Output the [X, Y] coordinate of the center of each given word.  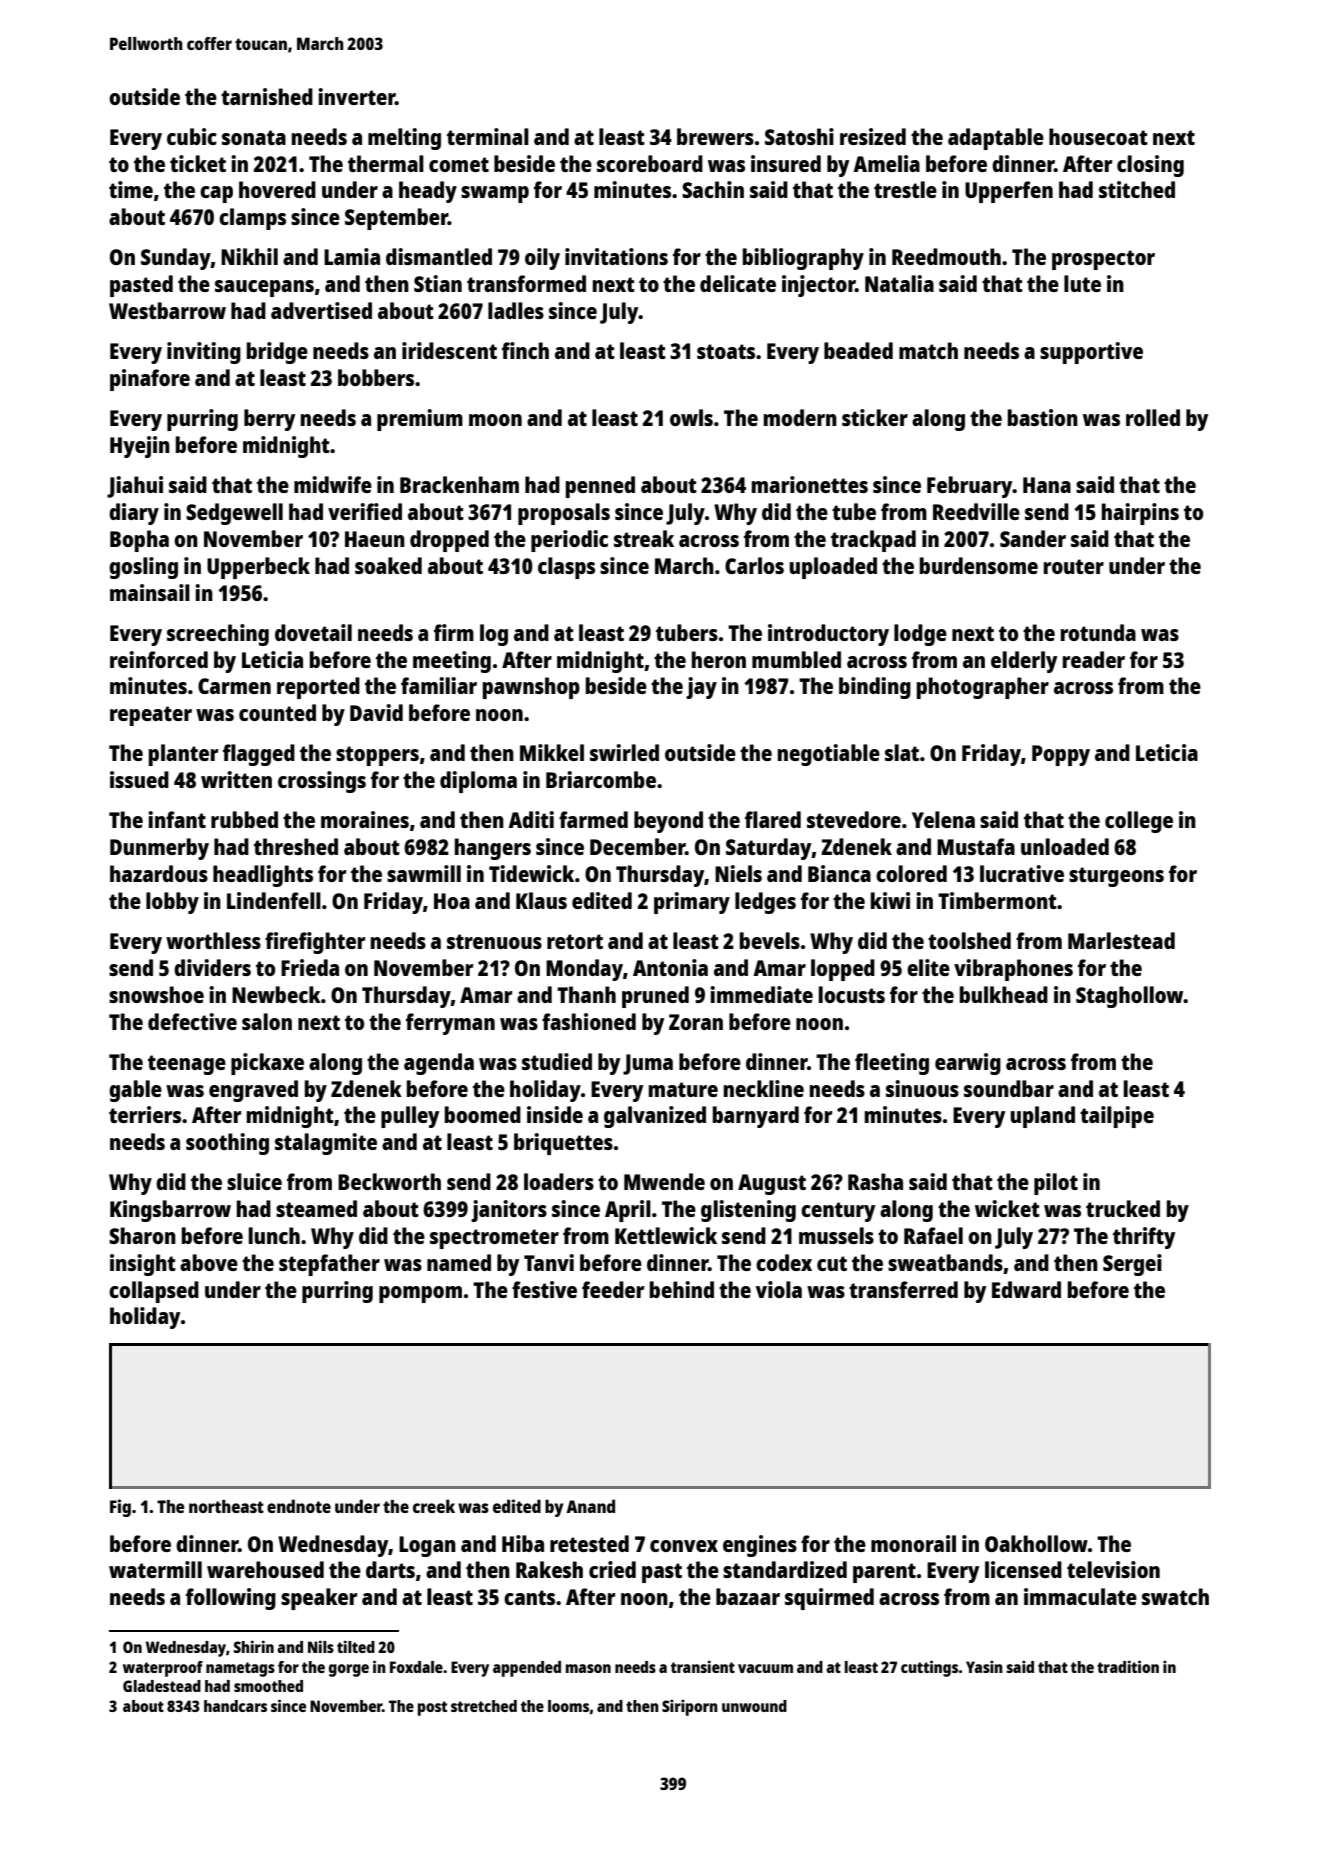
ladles [516, 310]
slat [902, 752]
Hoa [452, 901]
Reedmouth [946, 256]
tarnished [267, 96]
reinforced [159, 659]
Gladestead [162, 1686]
